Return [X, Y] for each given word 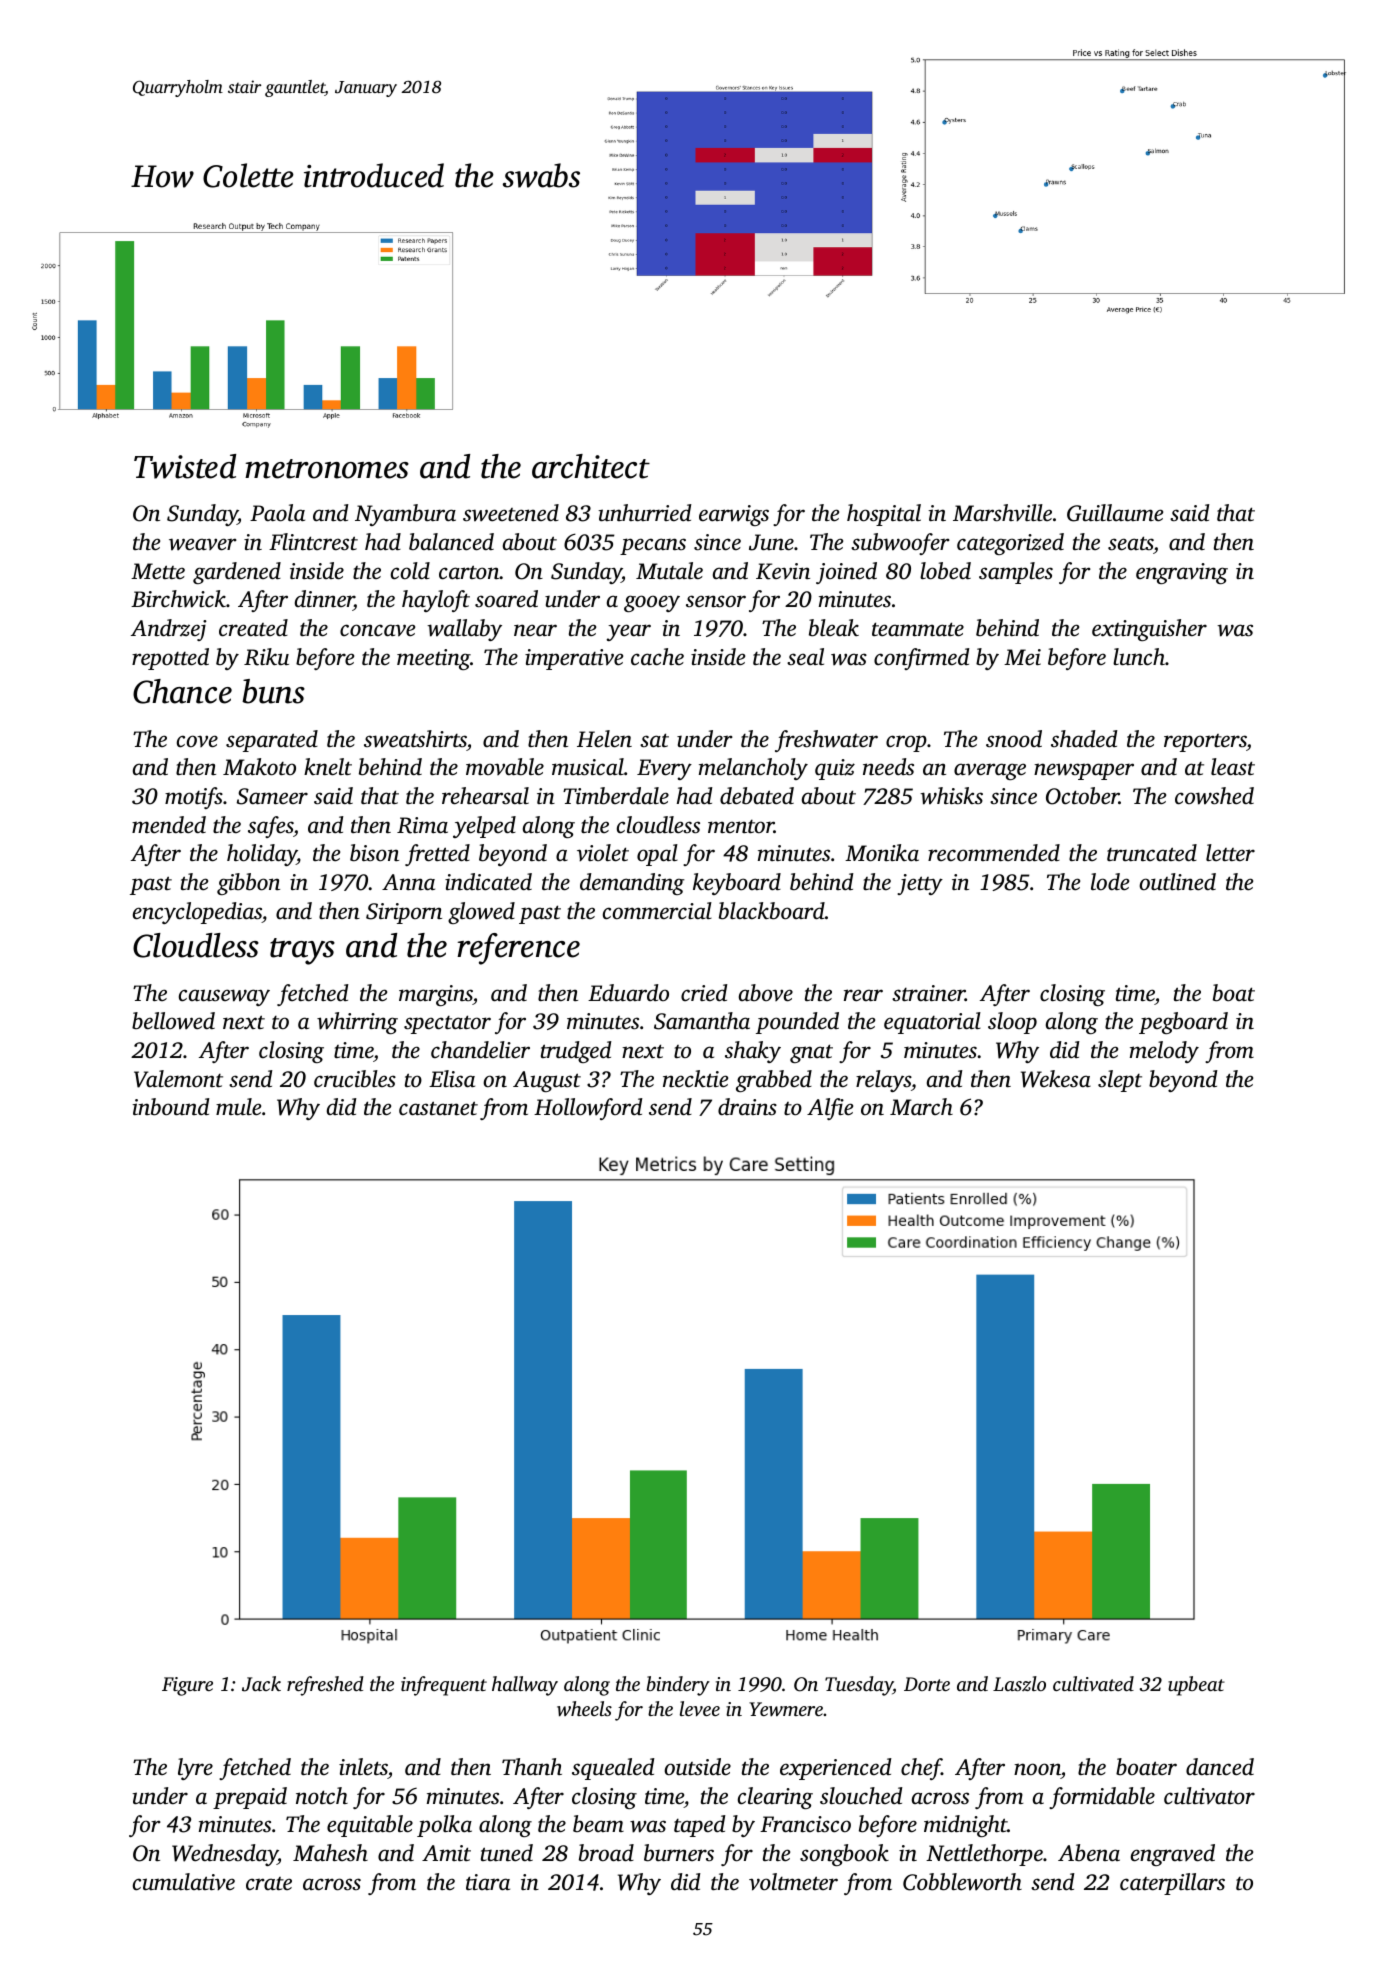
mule [238, 1107]
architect [591, 466]
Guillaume [1115, 513]
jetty [920, 884]
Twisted [185, 466]
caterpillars [1172, 1884]
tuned [507, 1853]
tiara [488, 1882]
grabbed [774, 1081]
